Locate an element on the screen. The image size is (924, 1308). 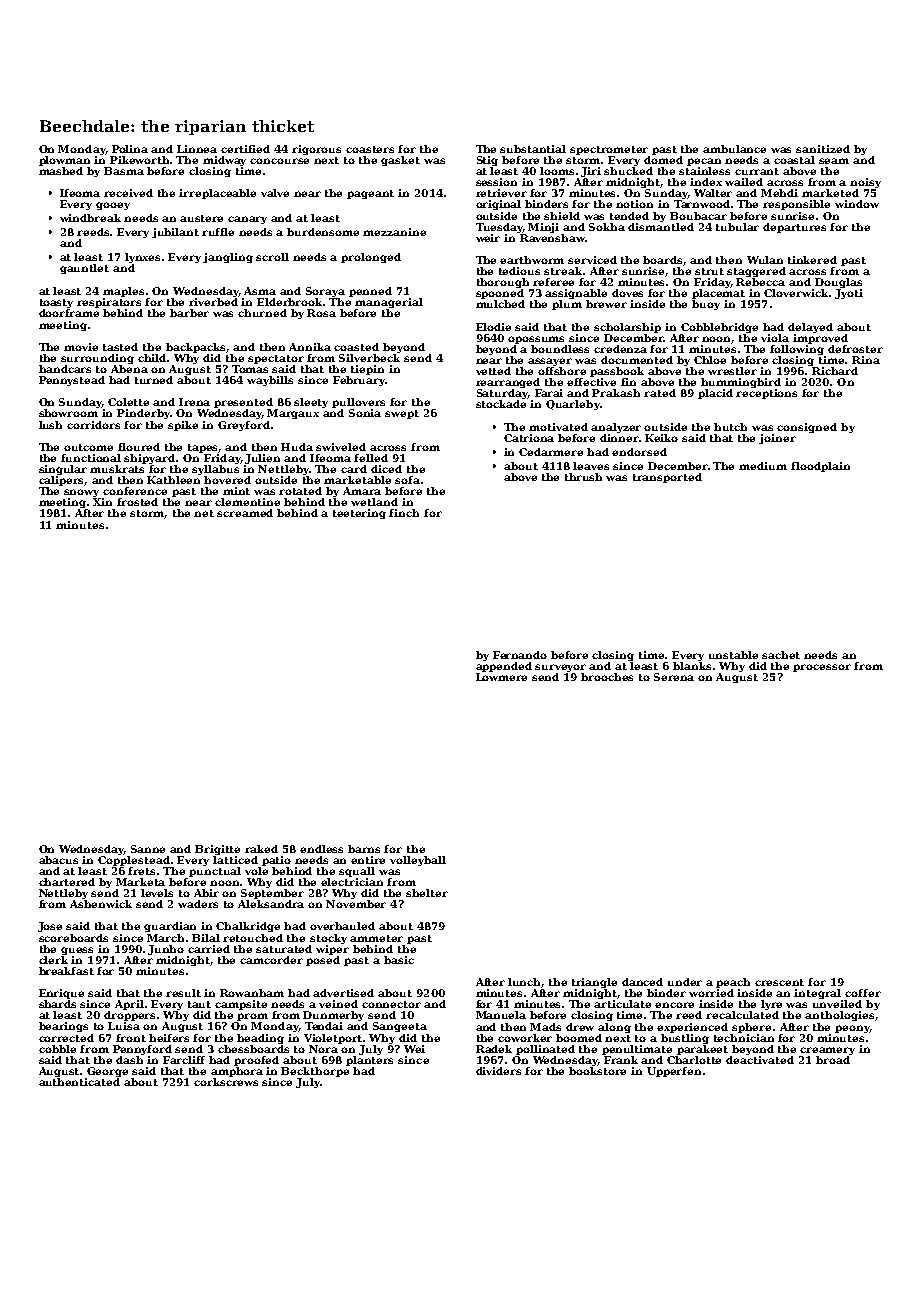
dividers is located at coordinates (498, 1071).
